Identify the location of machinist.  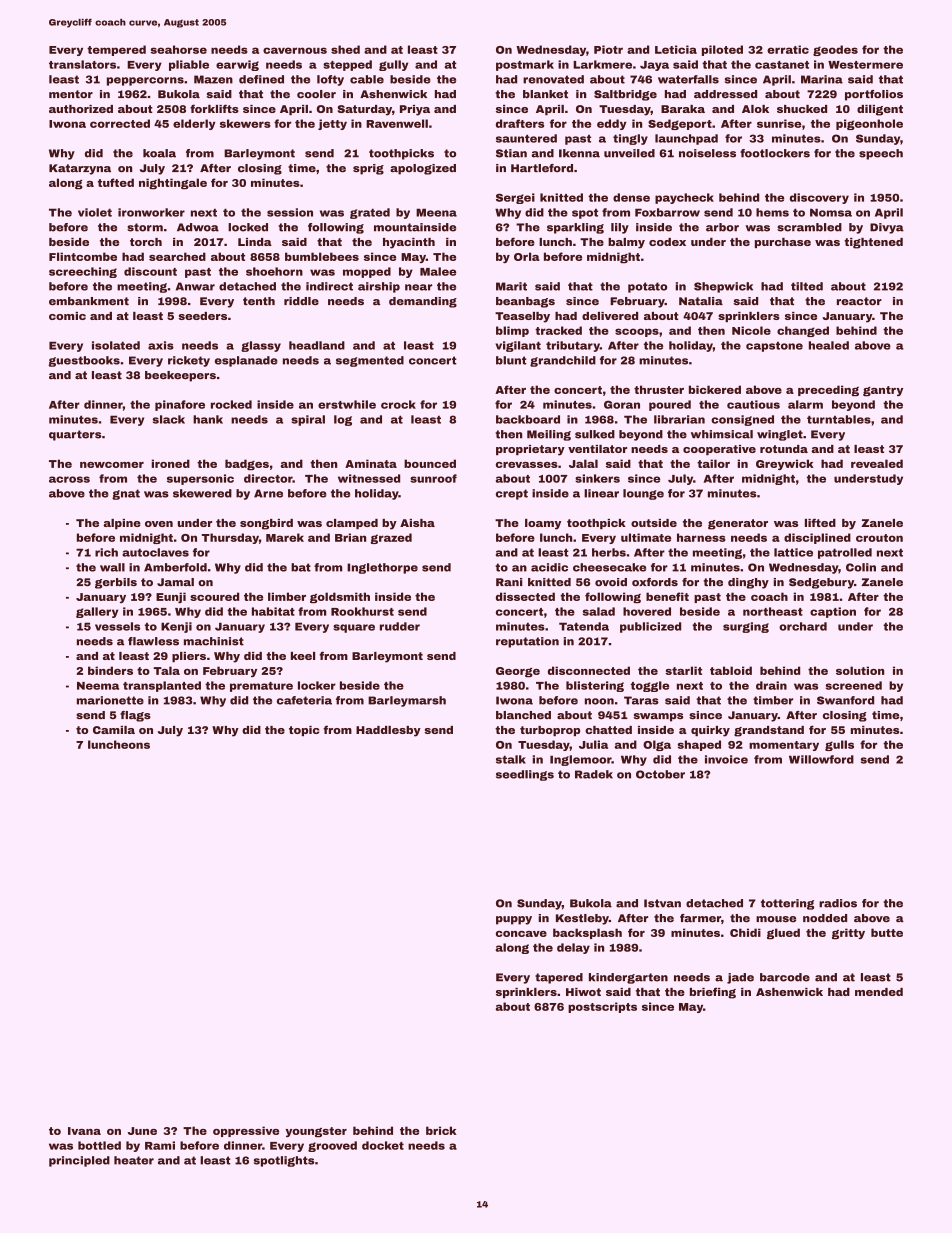
(214, 641).
